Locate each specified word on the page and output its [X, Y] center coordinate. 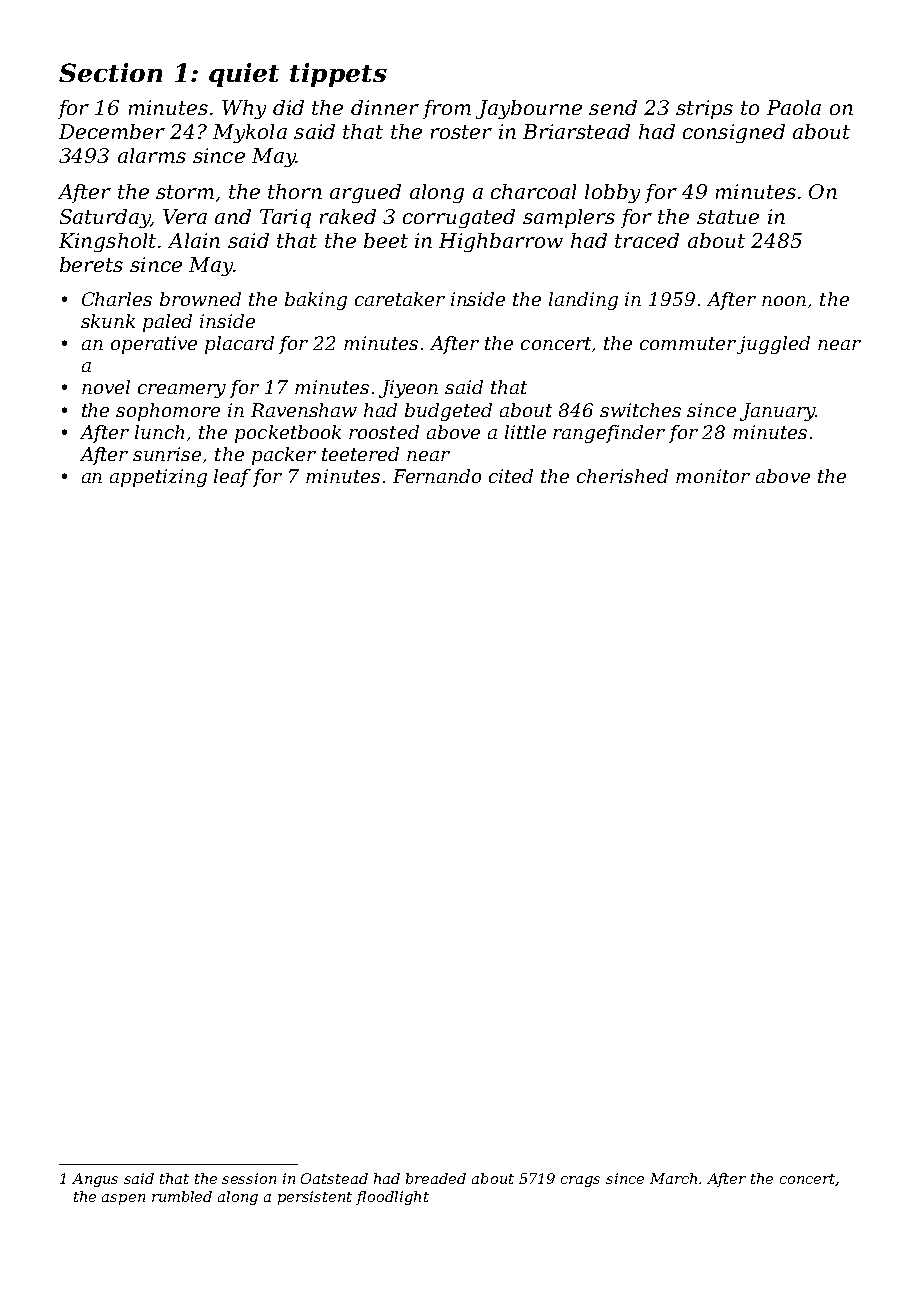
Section [110, 72]
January [777, 412]
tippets [338, 75]
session [249, 1178]
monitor [713, 476]
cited [511, 476]
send [613, 107]
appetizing [158, 478]
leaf [232, 478]
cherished [622, 476]
